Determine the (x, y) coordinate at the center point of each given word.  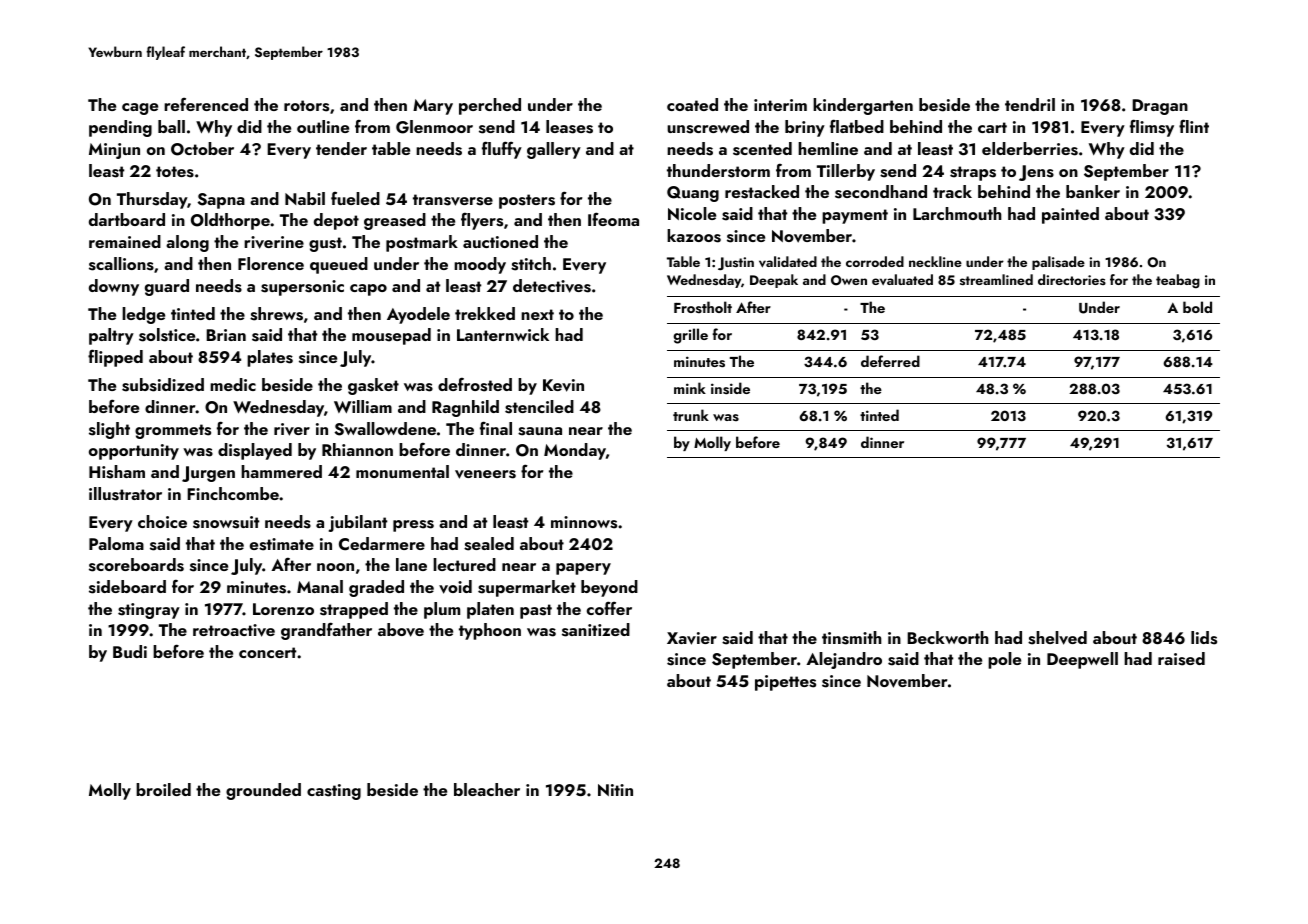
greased (395, 221)
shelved (1057, 638)
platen (490, 610)
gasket (373, 386)
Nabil (305, 198)
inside (730, 388)
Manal (320, 586)
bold (1197, 307)
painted (1070, 215)
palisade (1058, 263)
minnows (584, 522)
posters (527, 201)
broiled (163, 789)
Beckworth (948, 637)
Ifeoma (613, 219)
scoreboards (136, 565)
